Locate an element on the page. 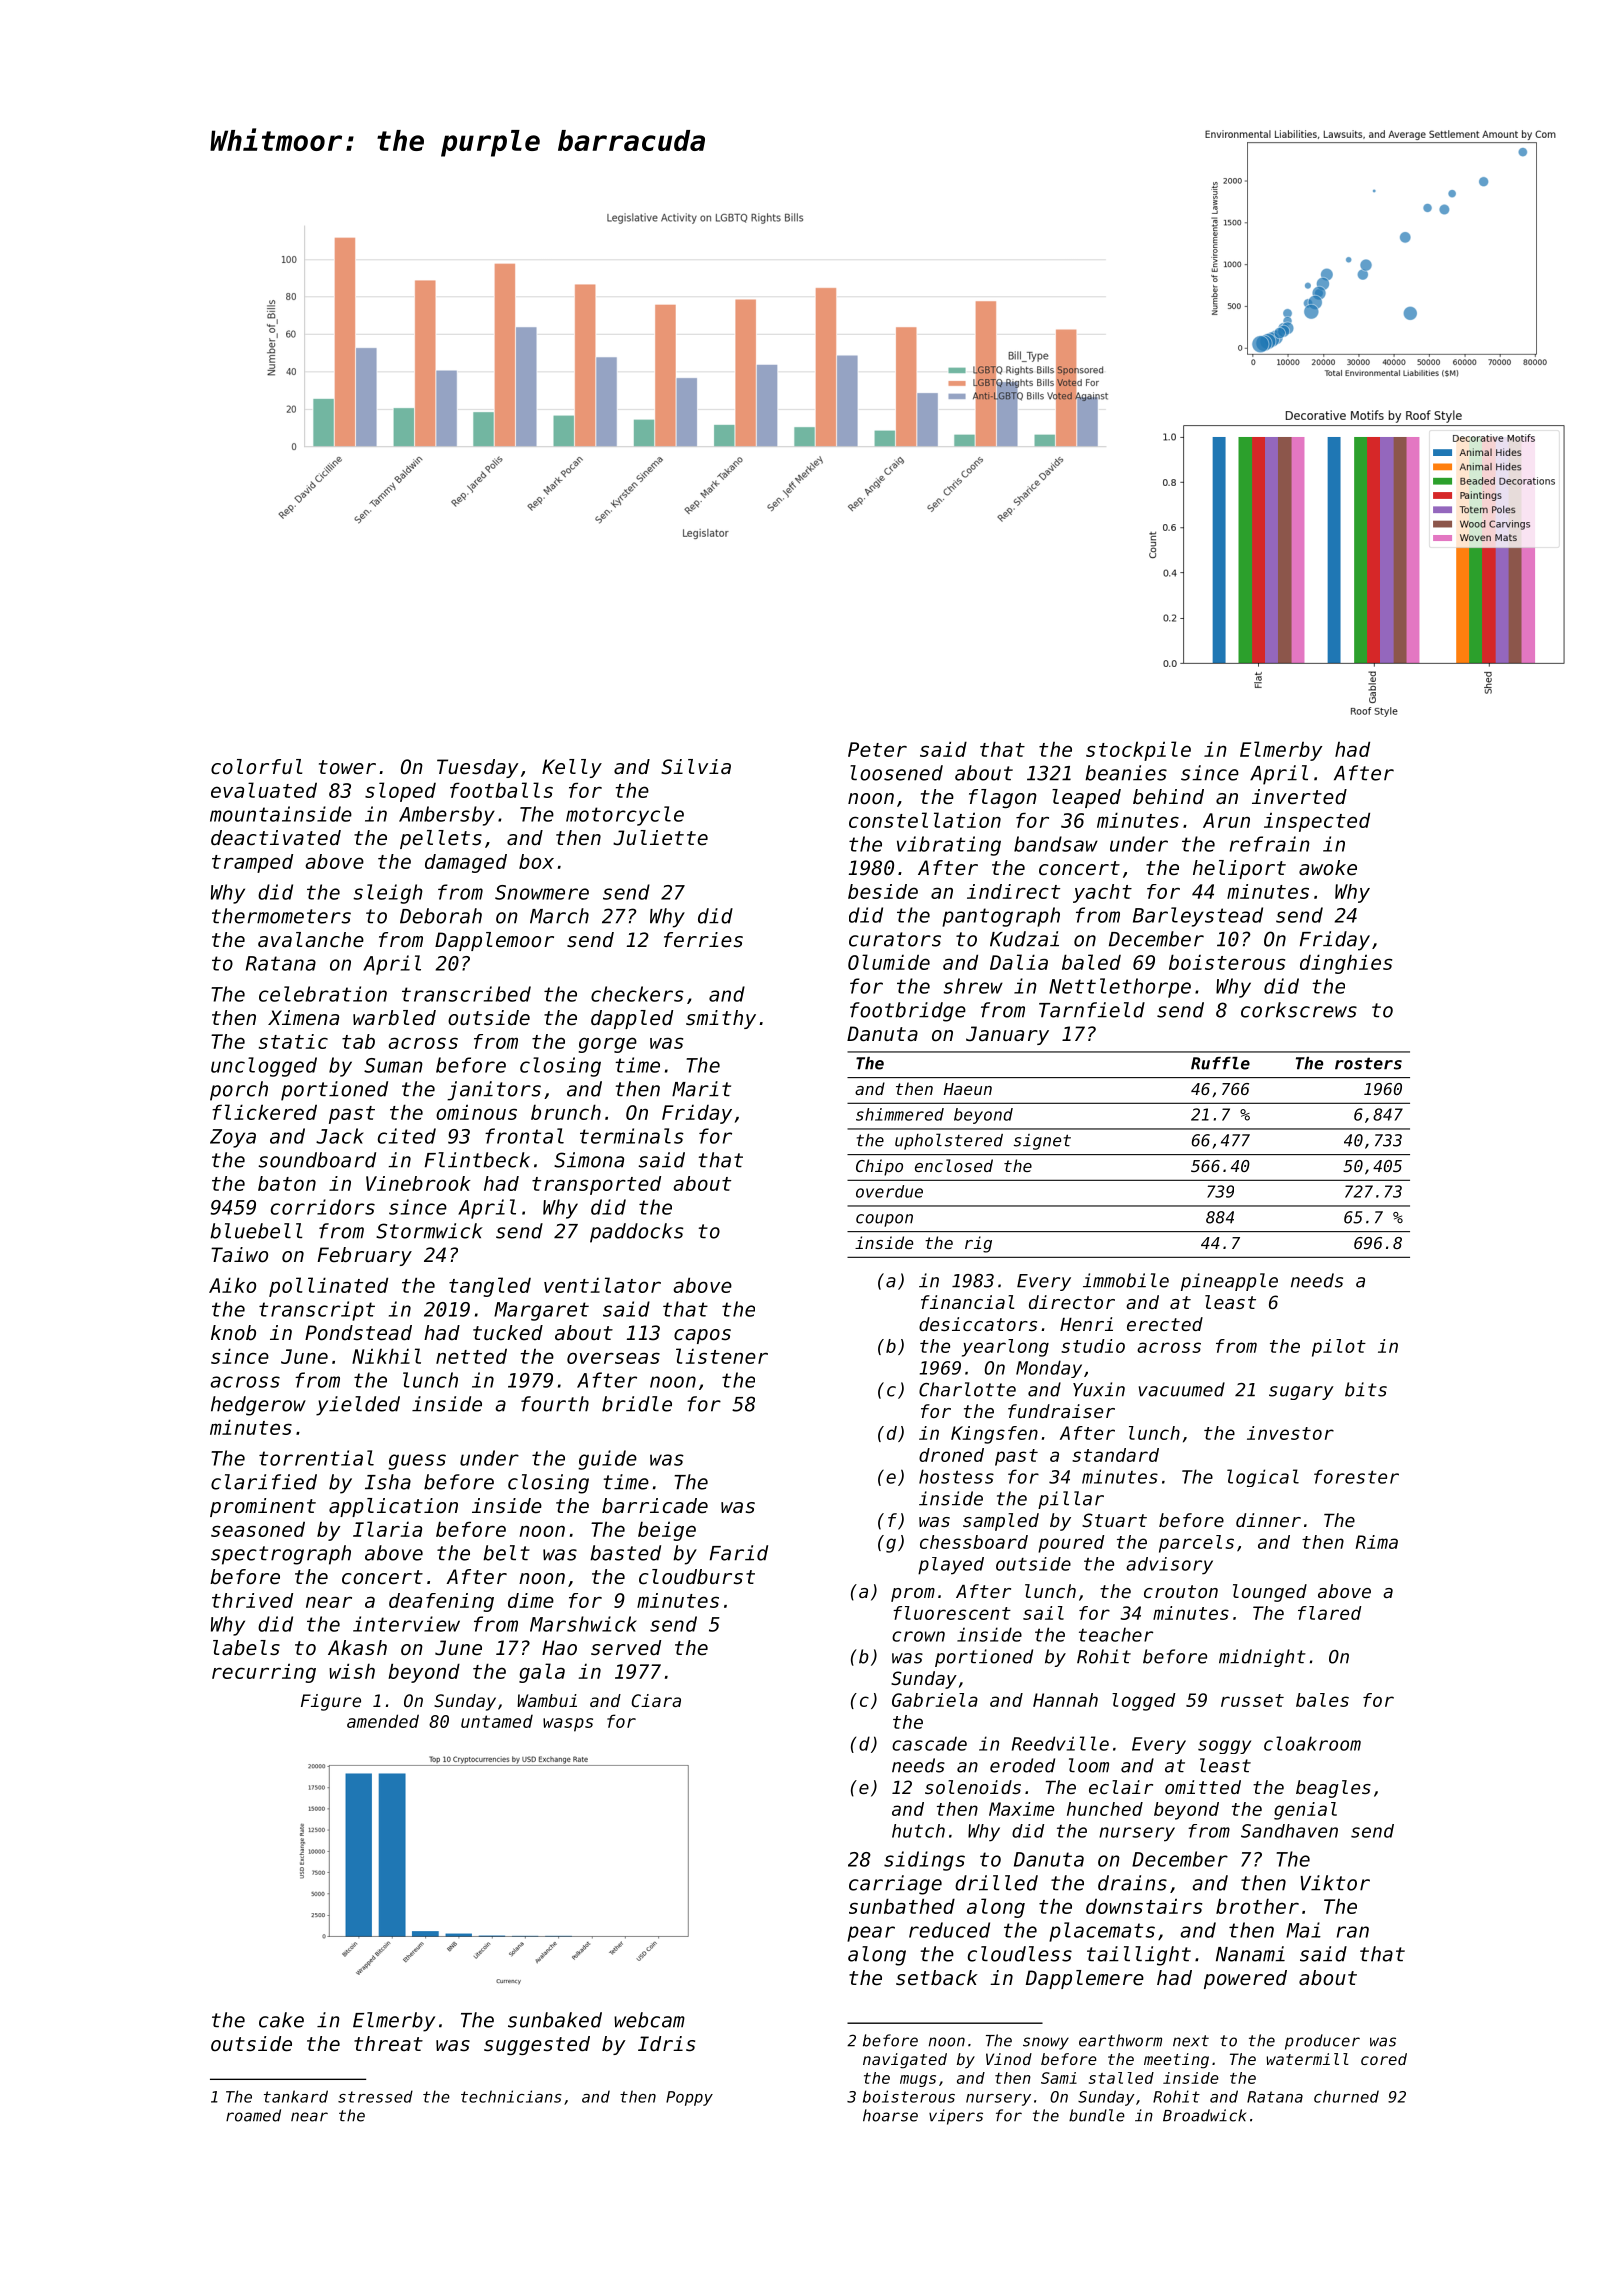 The height and width of the page is (2292, 1620). Broadwick is located at coordinates (1204, 2115).
